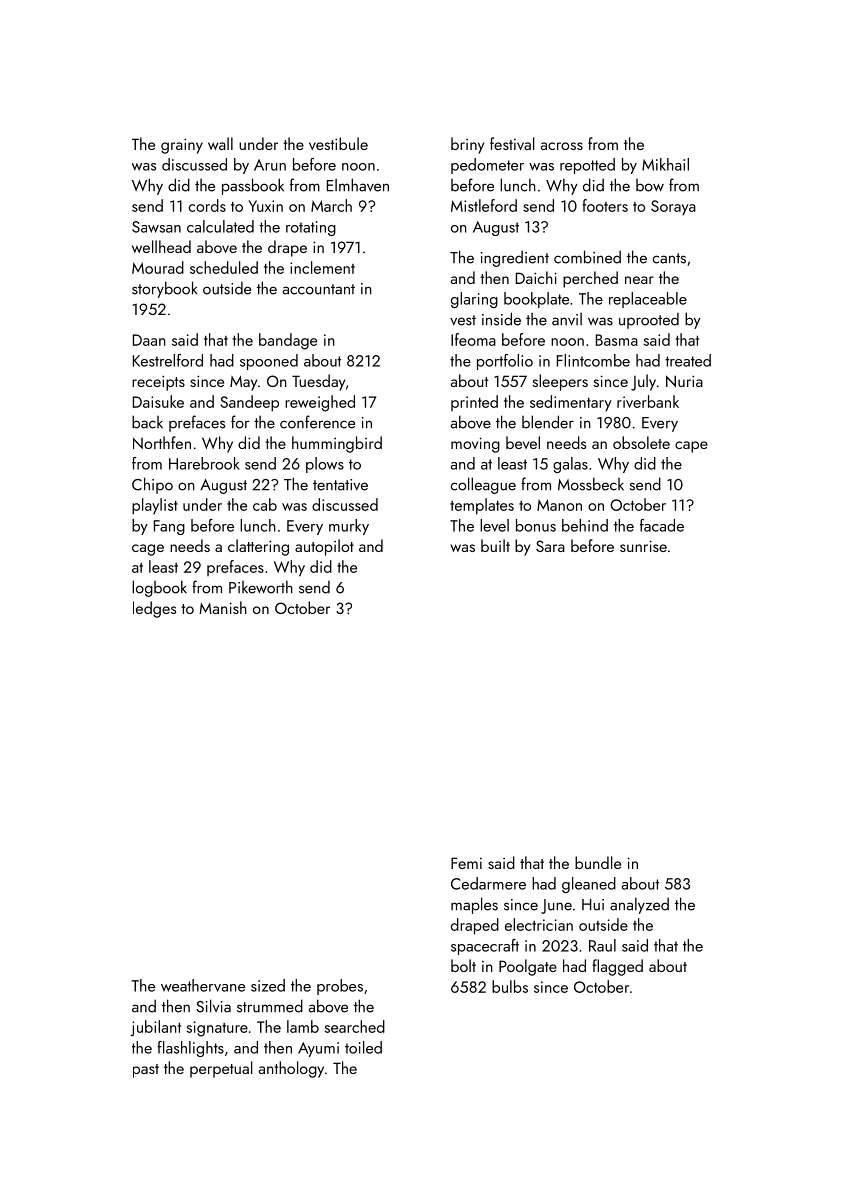  Describe the element at coordinates (156, 227) in the screenshot. I see `Sawsan` at that location.
